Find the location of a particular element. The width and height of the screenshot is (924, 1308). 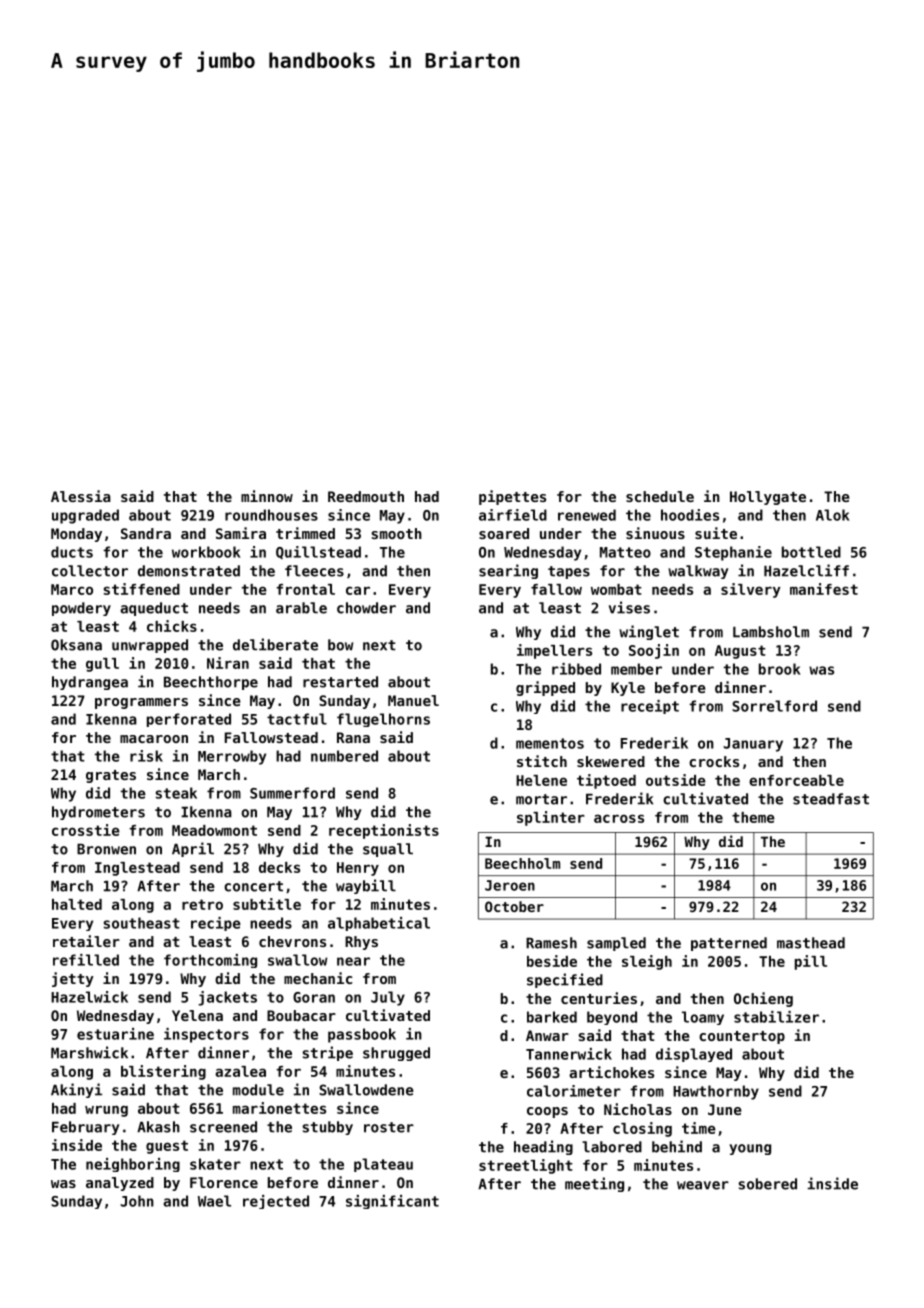

October is located at coordinates (514, 906).
